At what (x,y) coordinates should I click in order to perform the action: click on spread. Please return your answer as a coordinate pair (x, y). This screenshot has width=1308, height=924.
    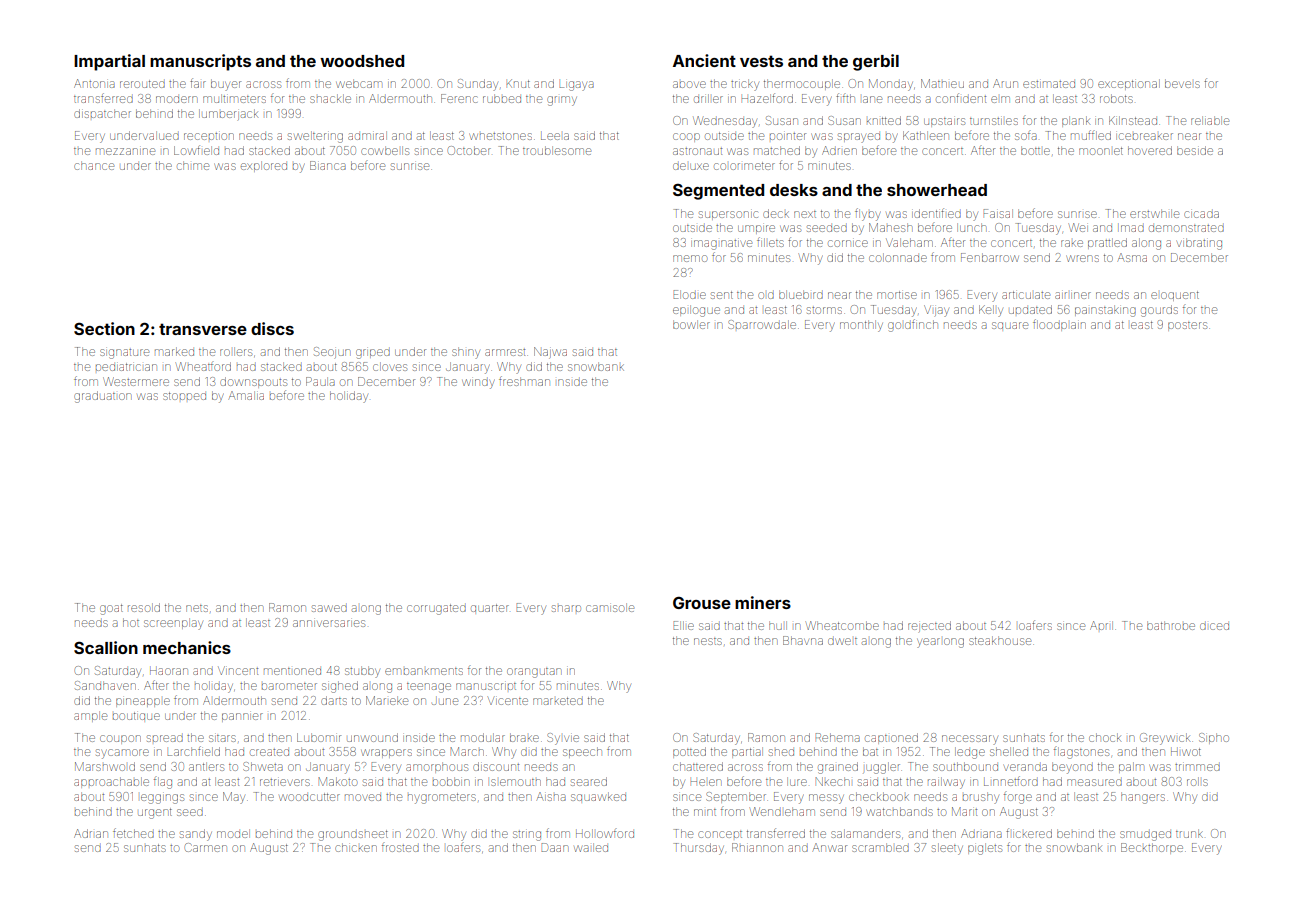
    Looking at the image, I should click on (165, 738).
